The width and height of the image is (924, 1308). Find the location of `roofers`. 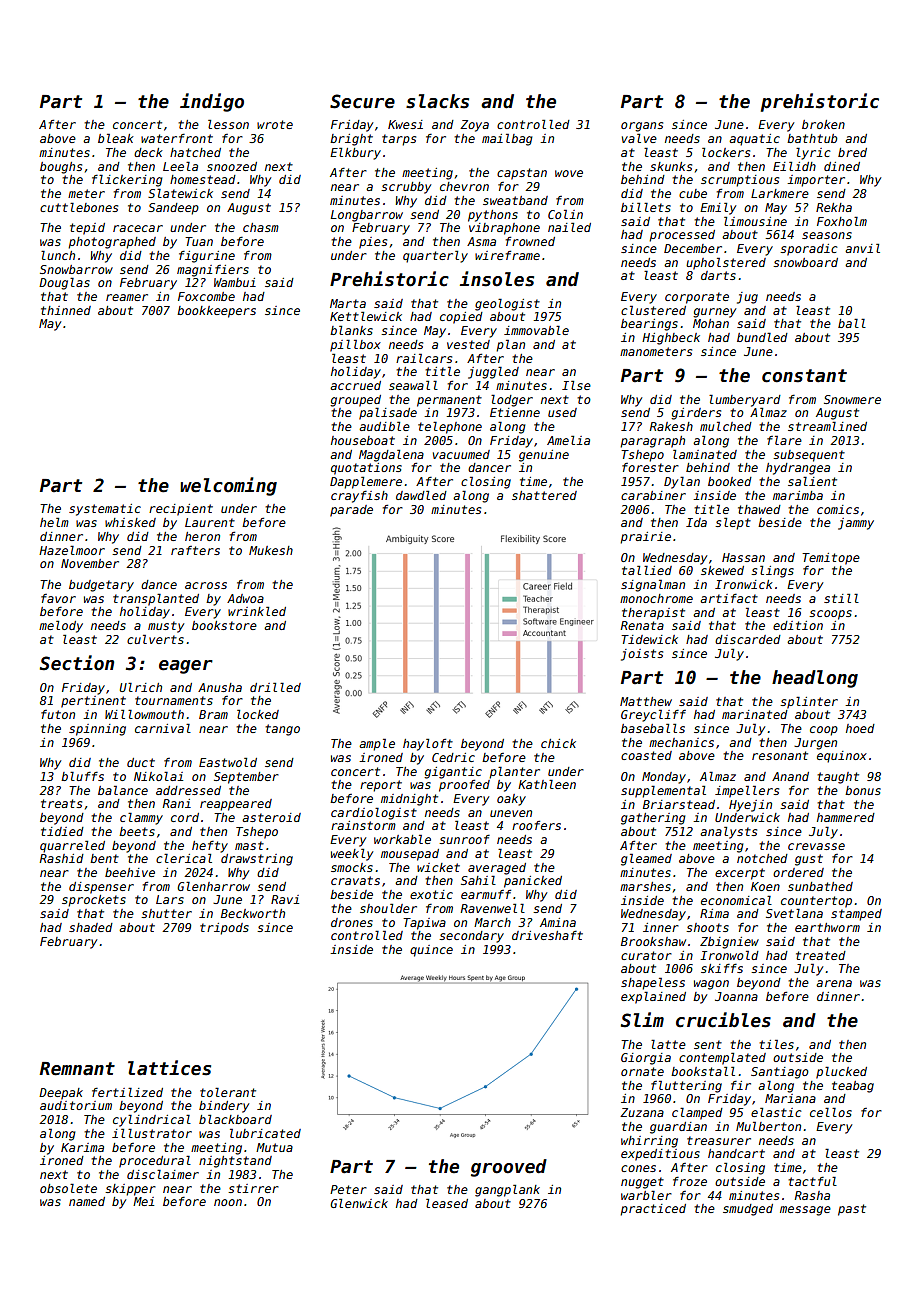

roofers is located at coordinates (536, 825).
